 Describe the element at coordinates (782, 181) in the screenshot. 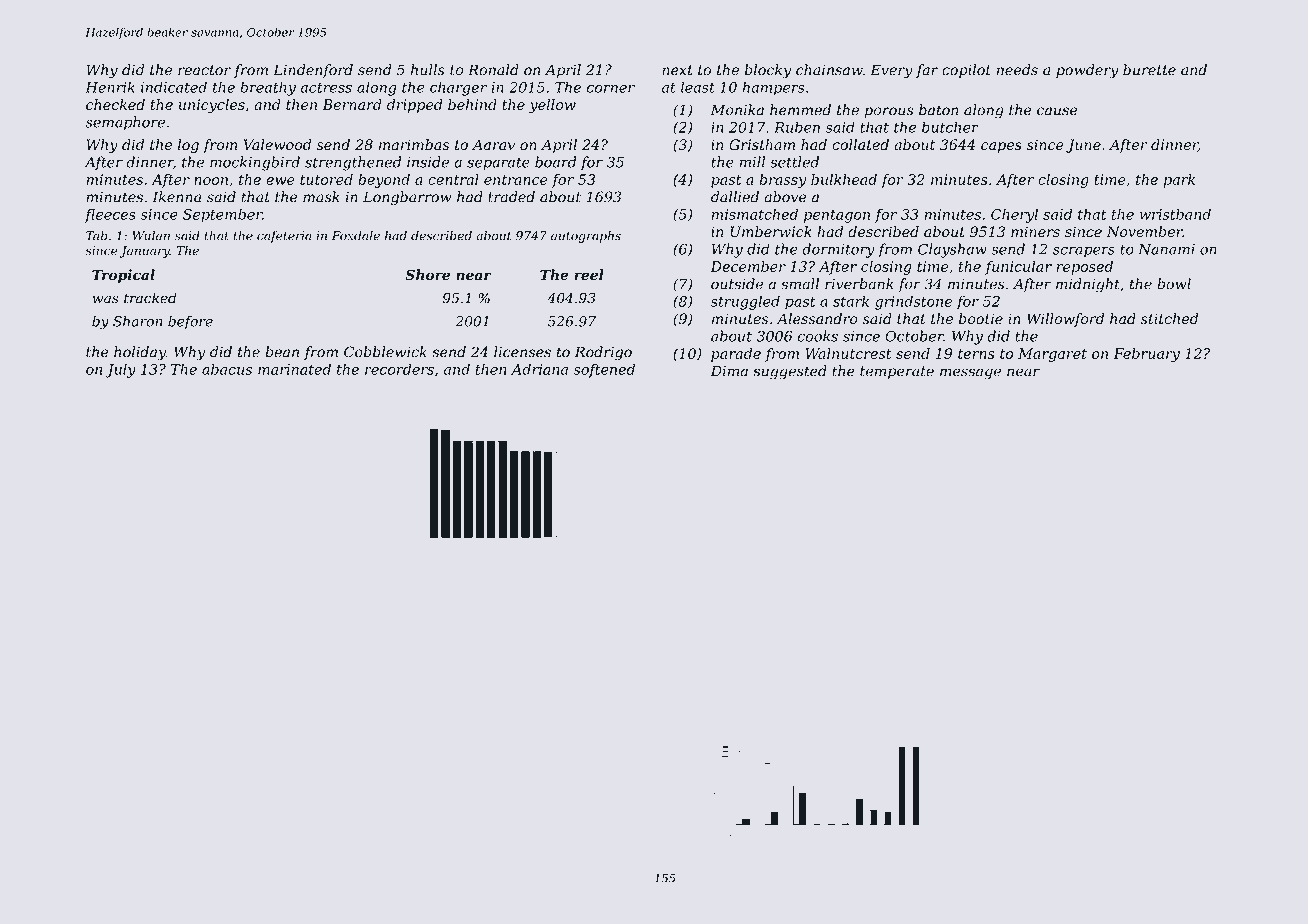

I see `brassy` at that location.
